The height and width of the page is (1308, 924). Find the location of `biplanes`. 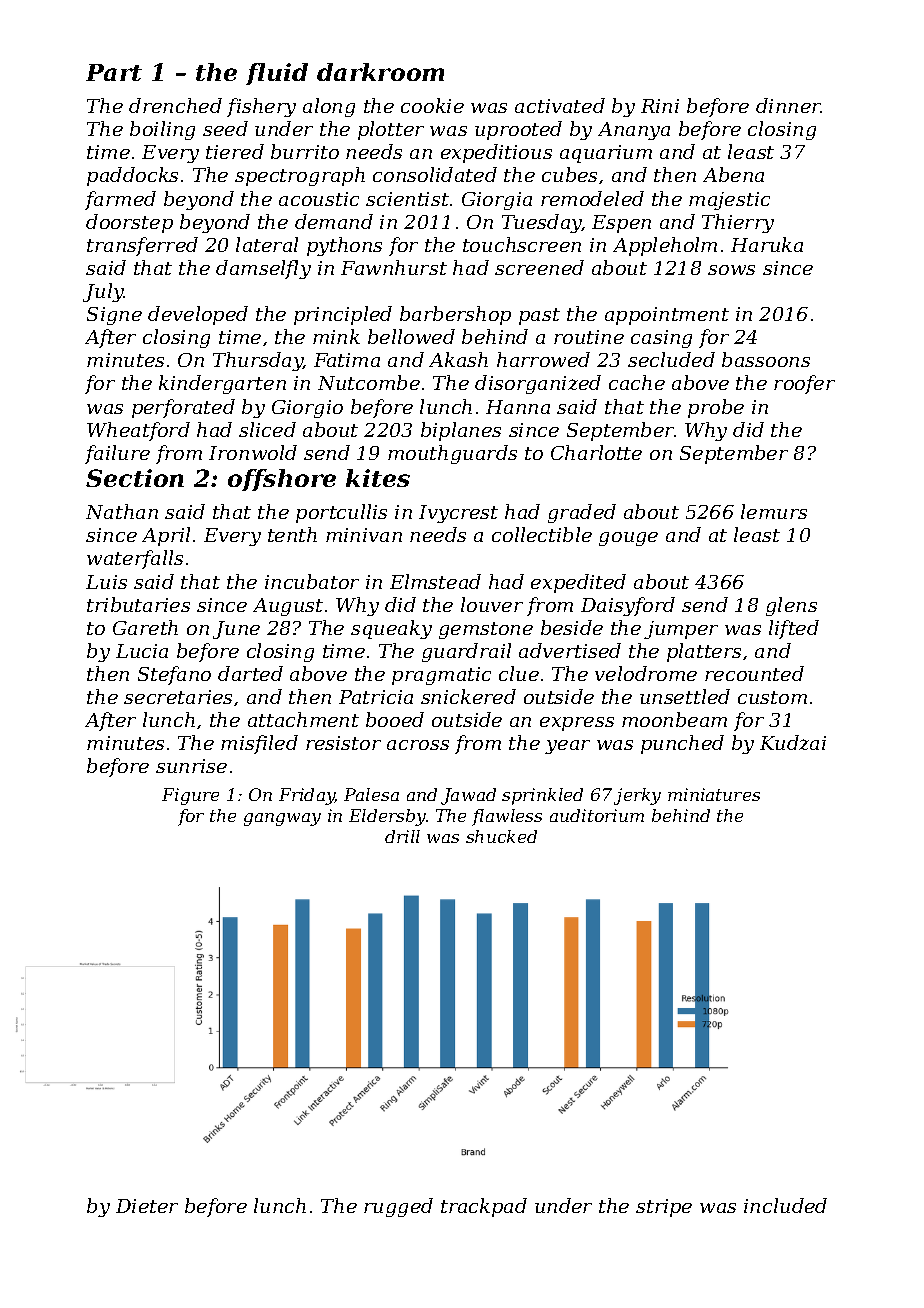

biplanes is located at coordinates (461, 431).
